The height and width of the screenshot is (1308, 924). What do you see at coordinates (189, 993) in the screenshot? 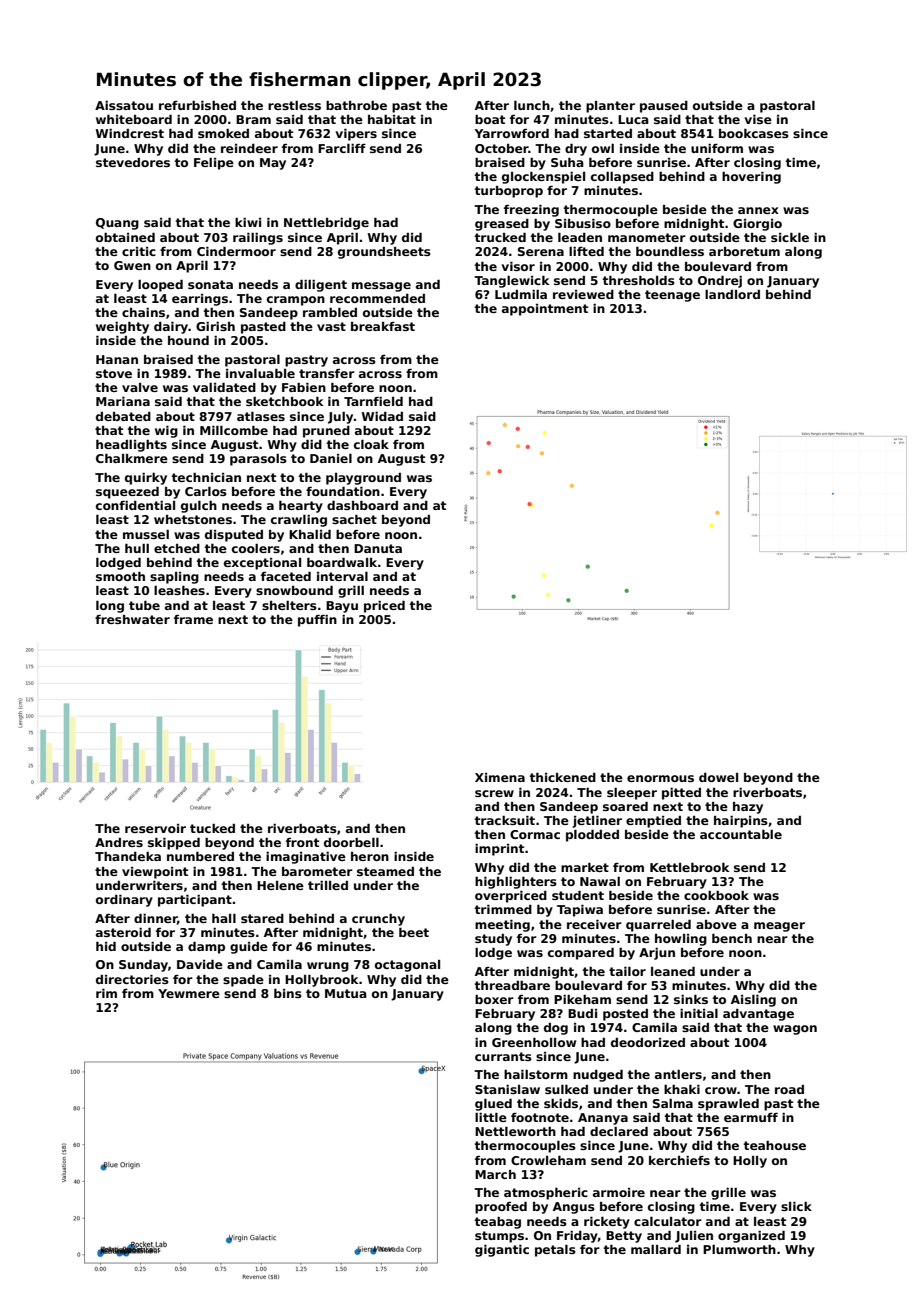
I see `Yewmere` at bounding box center [189, 993].
